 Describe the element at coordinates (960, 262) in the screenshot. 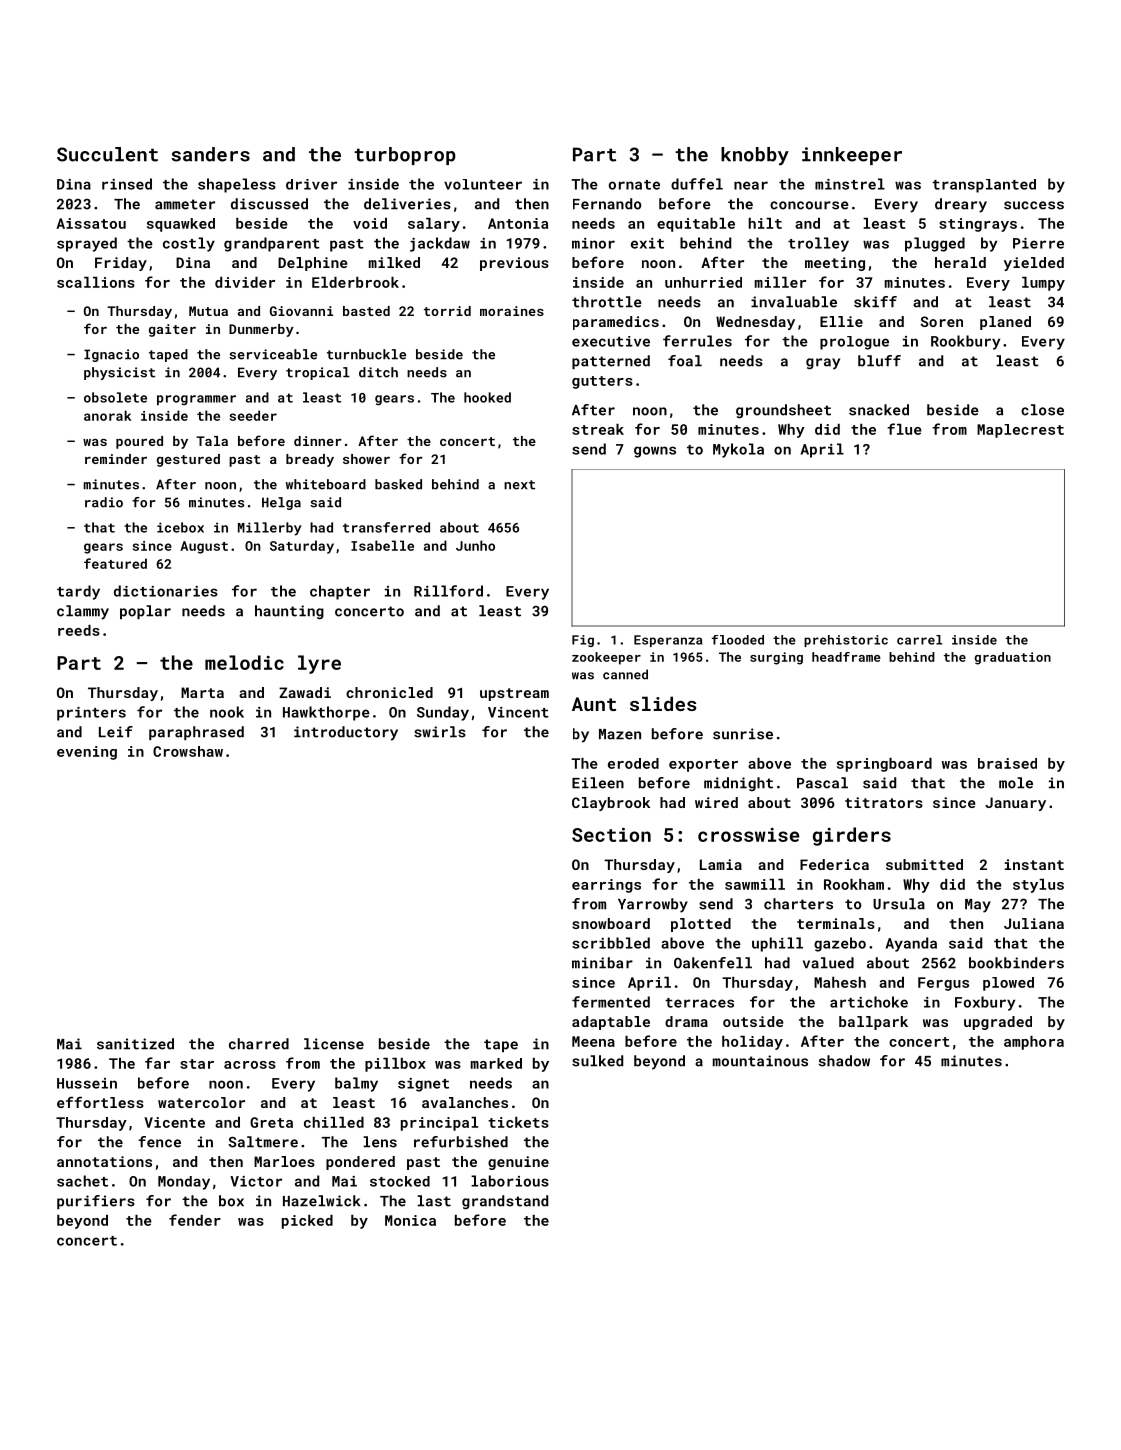

I see `herald` at that location.
